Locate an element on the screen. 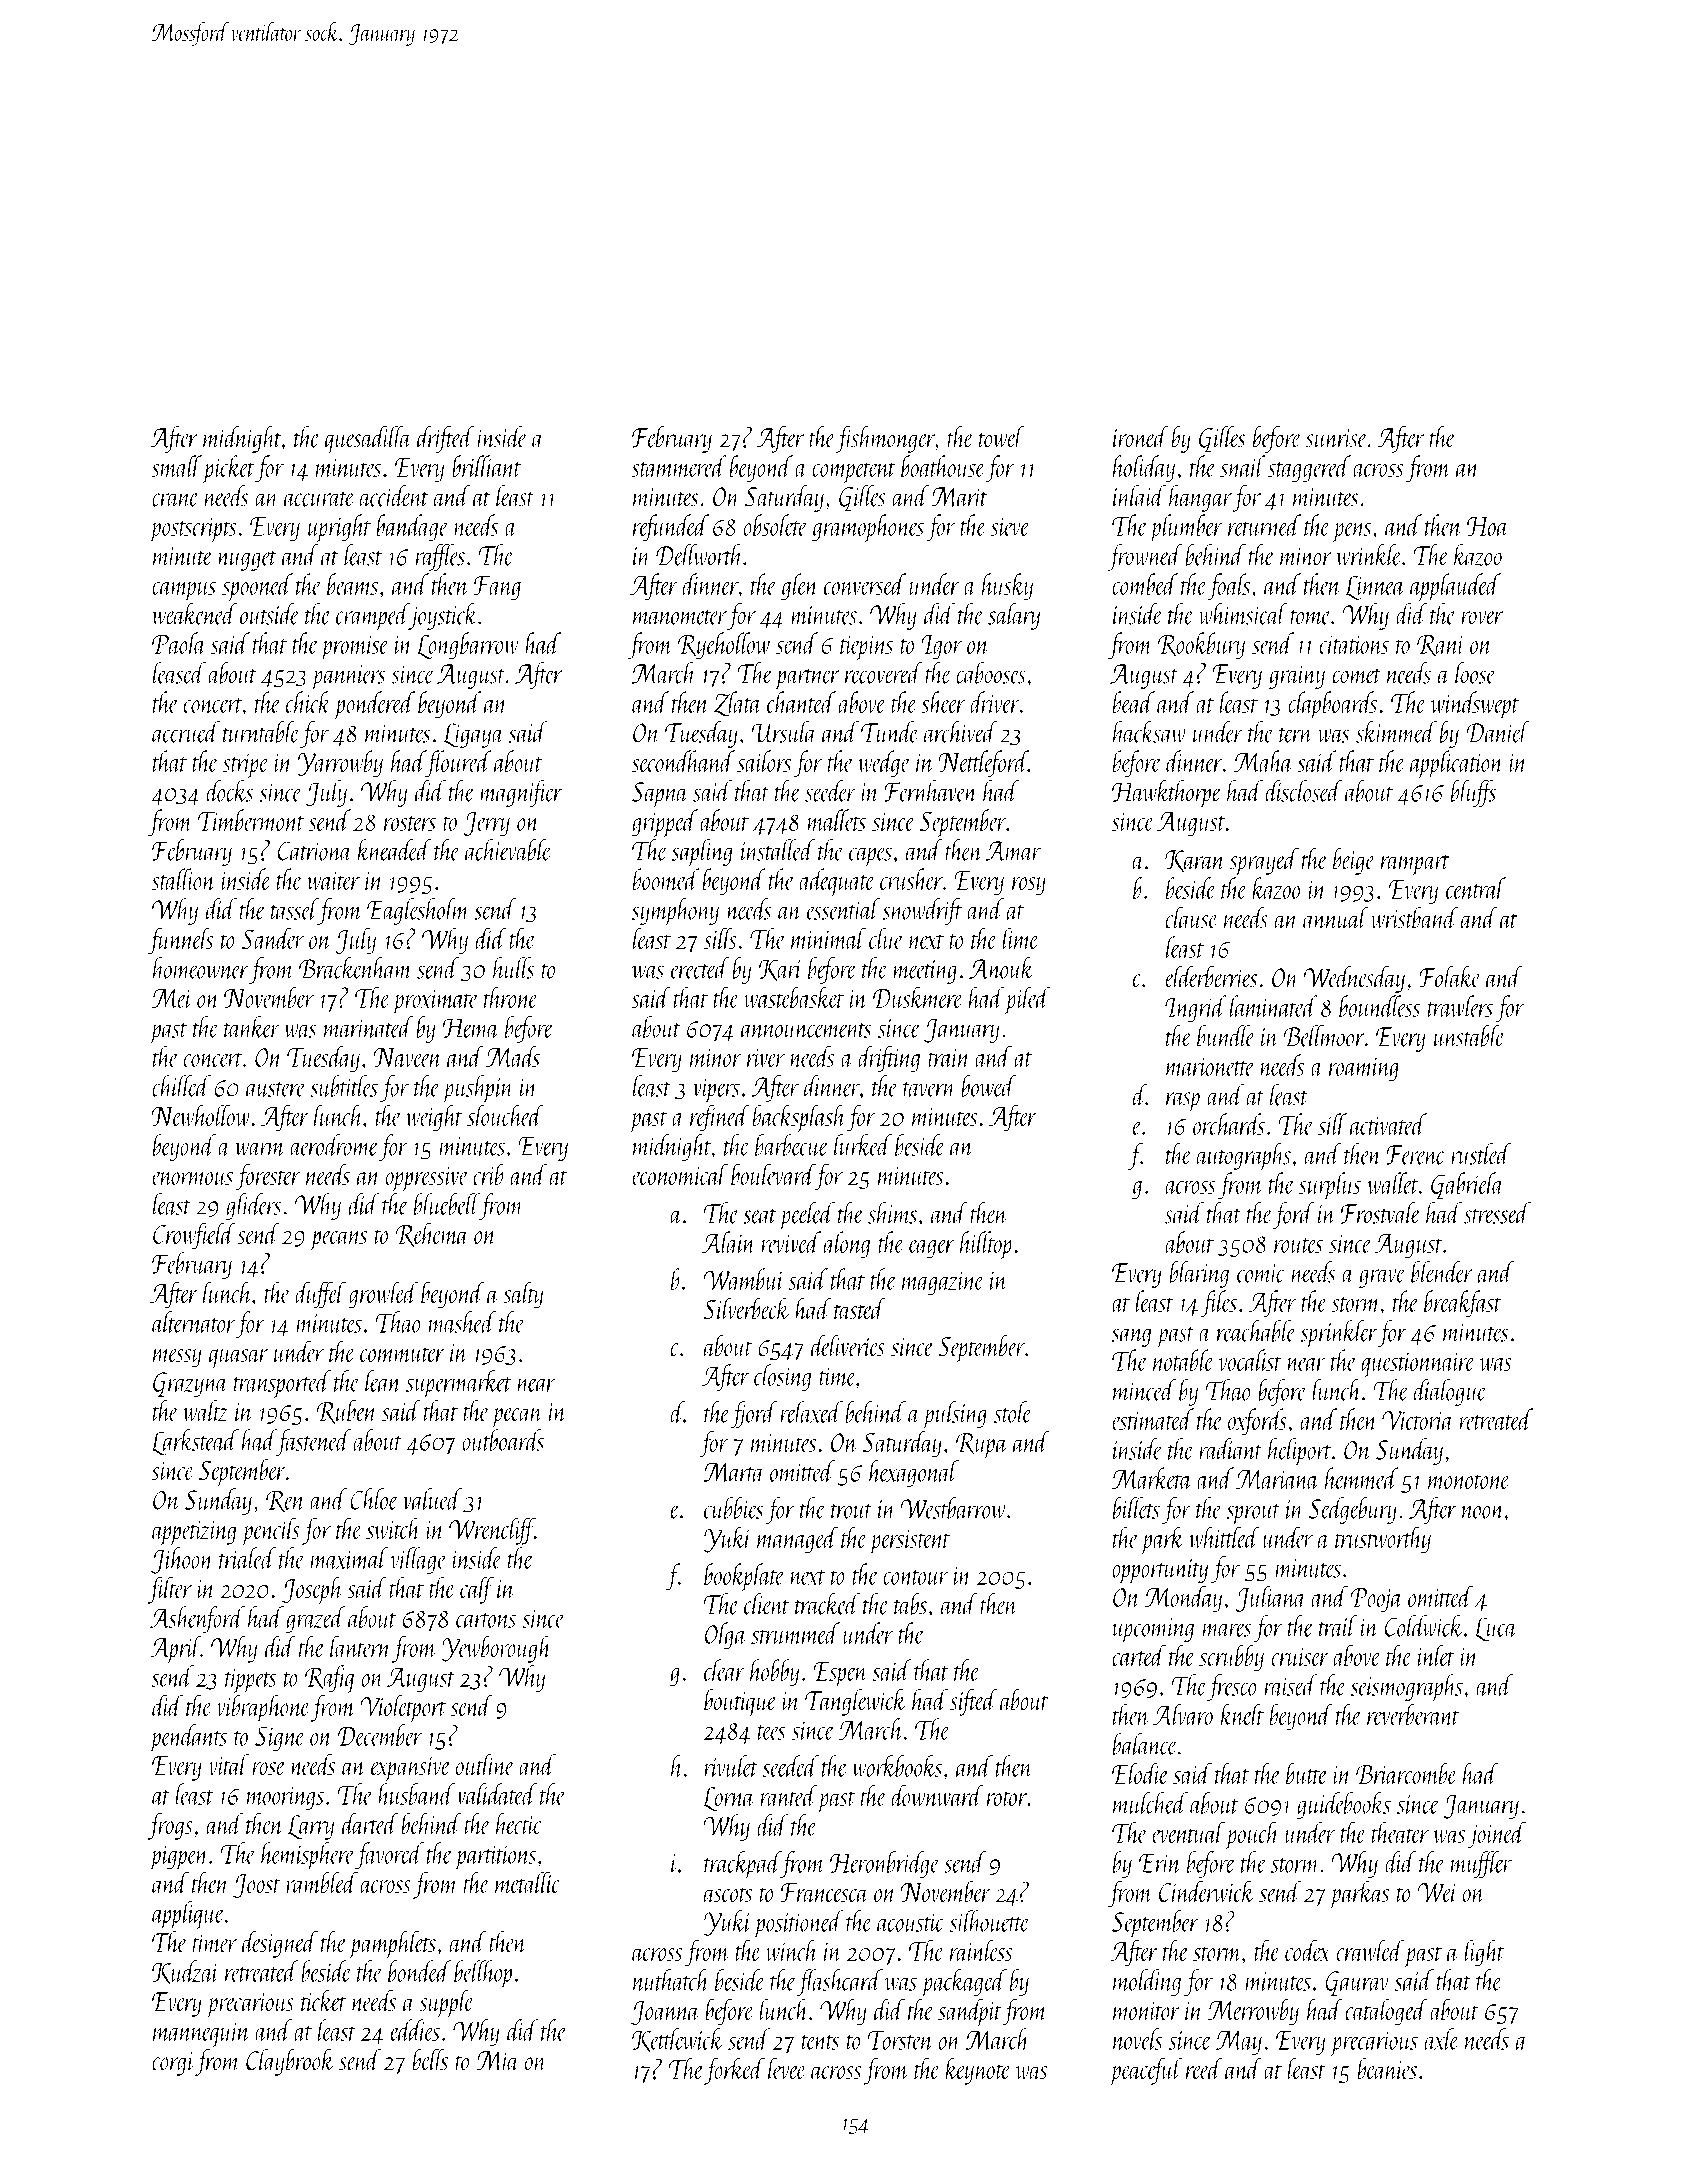 Image resolution: width=1683 pixels, height=2178 pixels. sieve is located at coordinates (1010, 526).
